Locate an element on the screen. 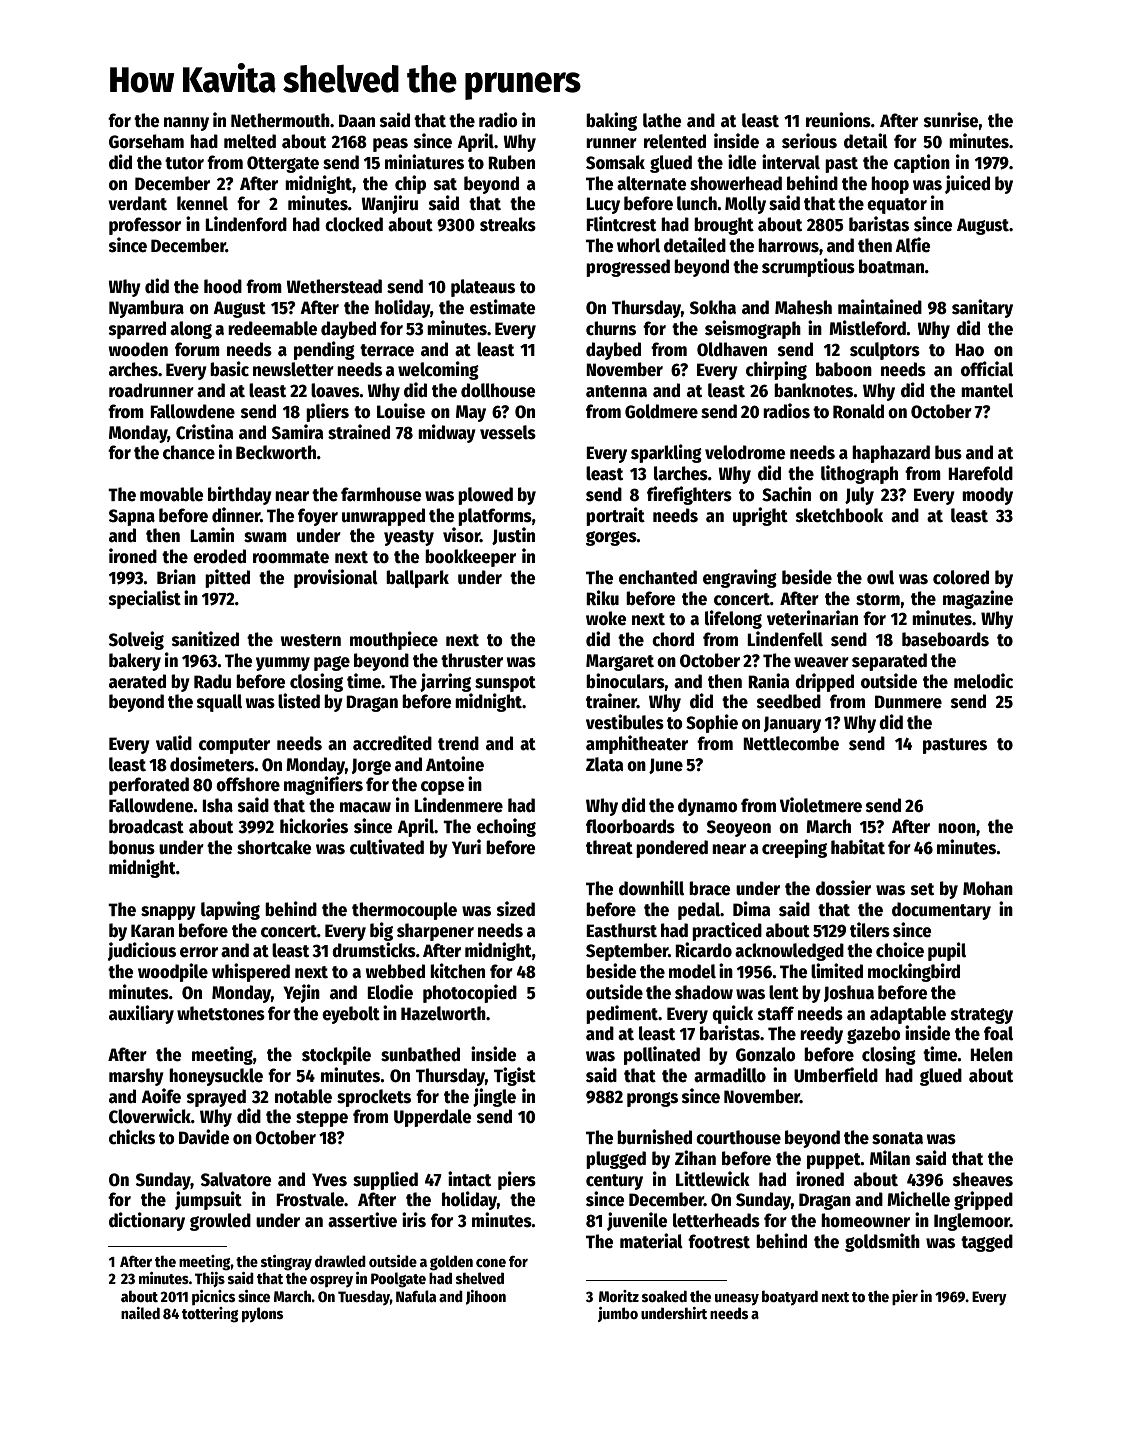 The image size is (1122, 1453). Daan is located at coordinates (357, 121).
